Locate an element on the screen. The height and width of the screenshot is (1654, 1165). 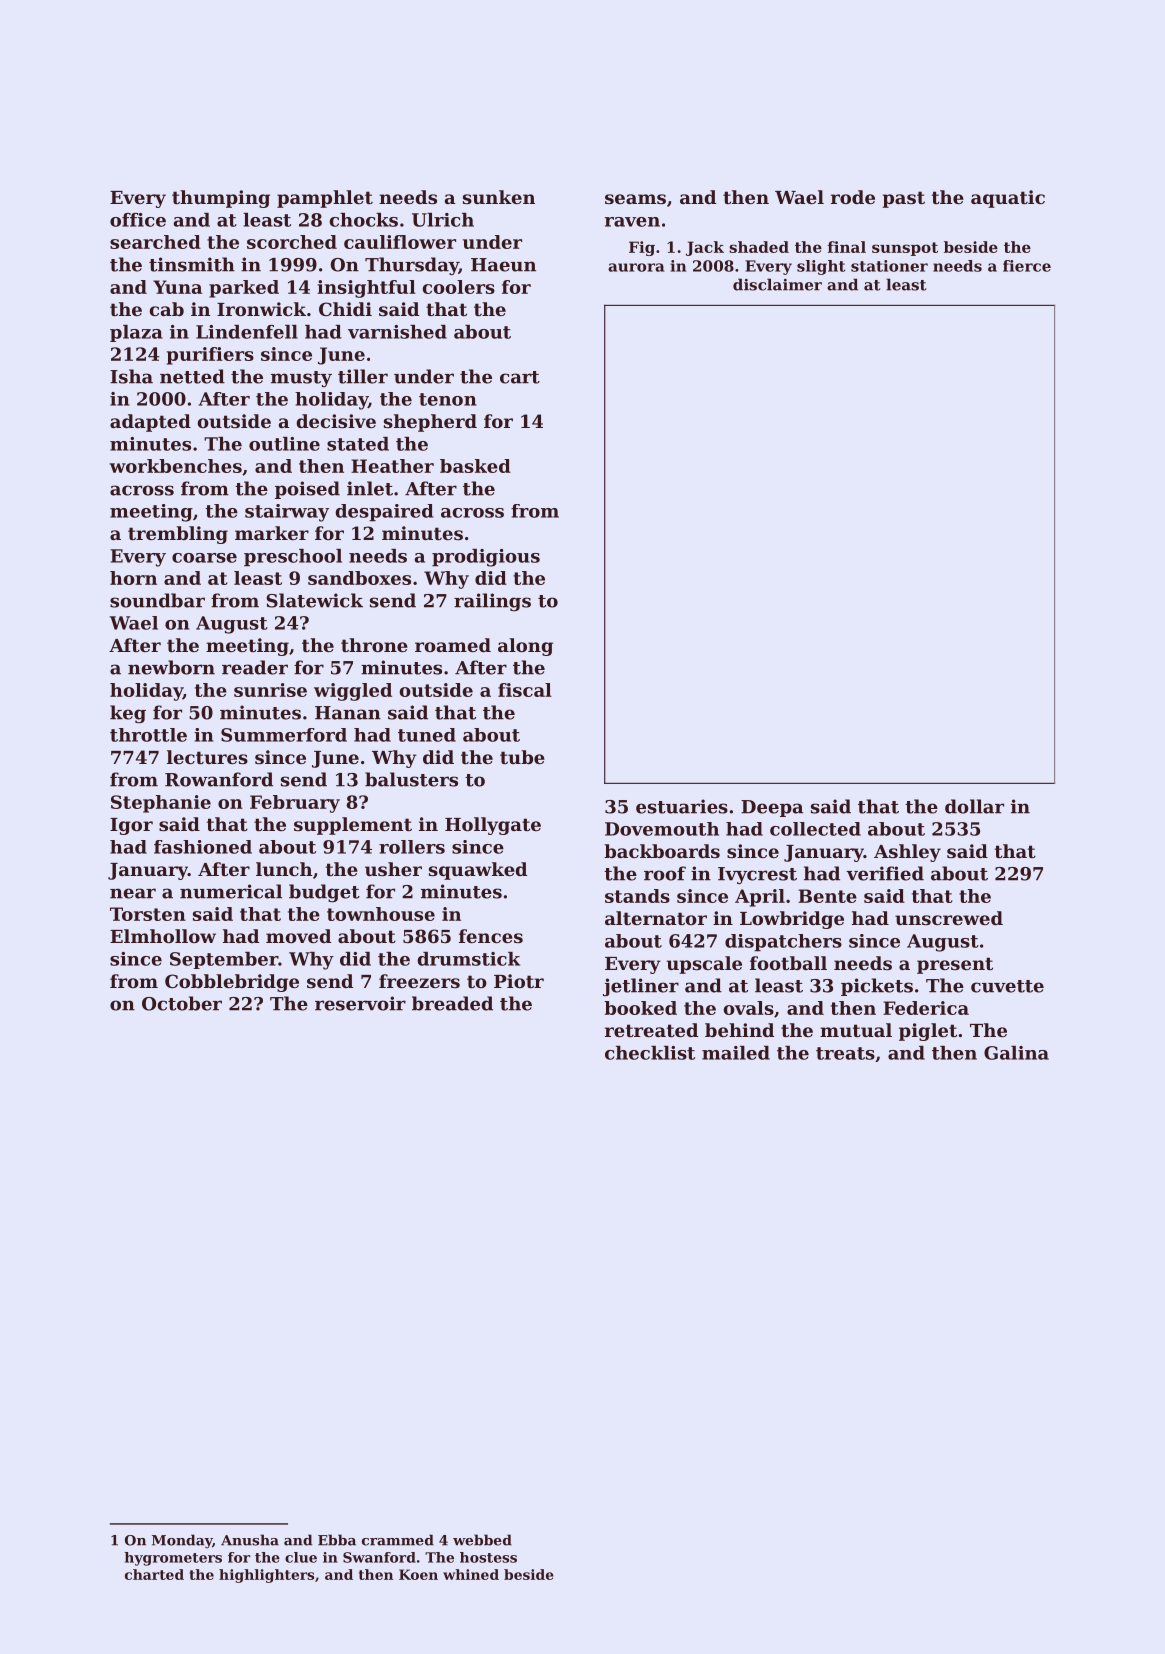
sunken is located at coordinates (499, 197).
